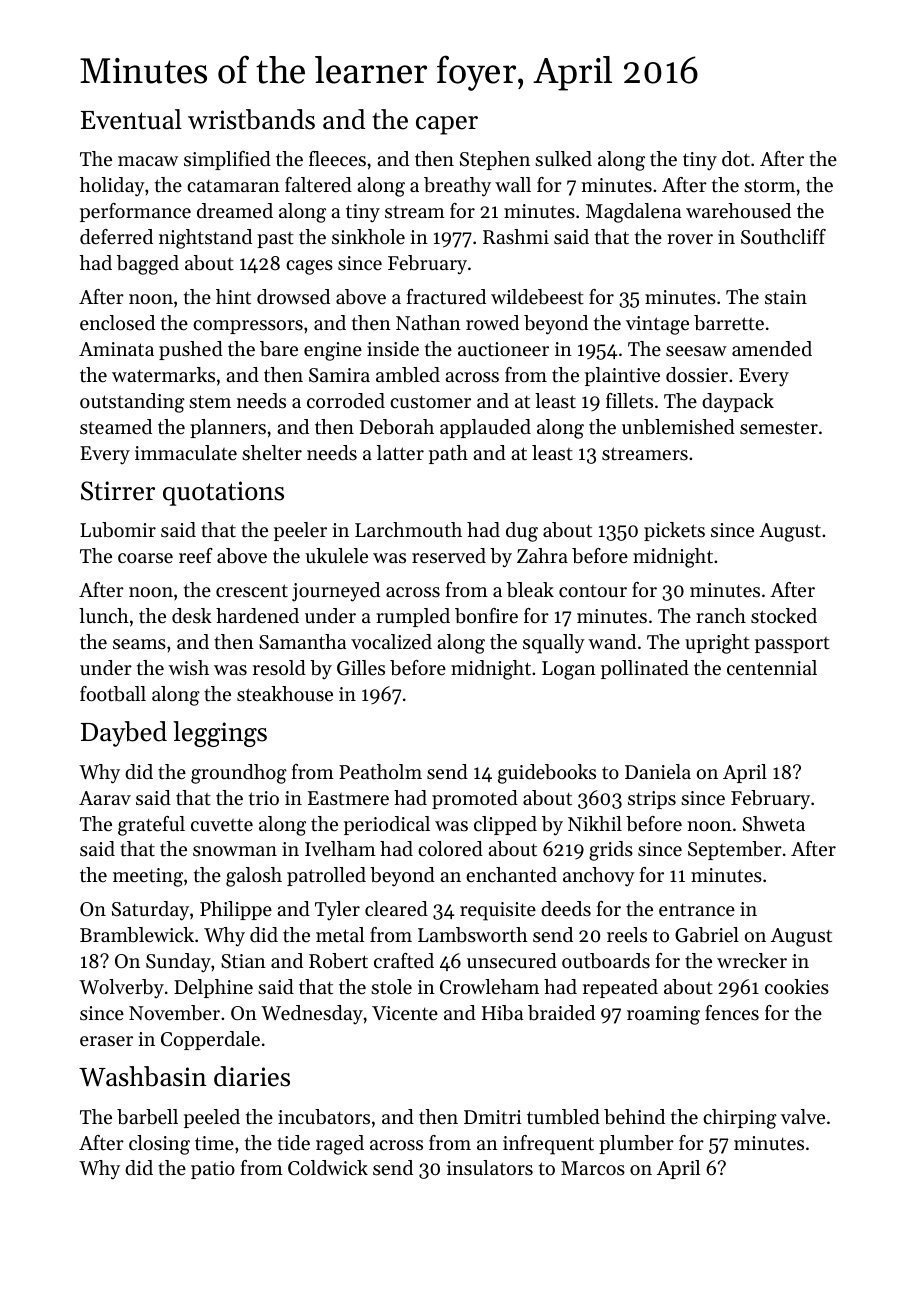  I want to click on dot, so click(736, 159).
